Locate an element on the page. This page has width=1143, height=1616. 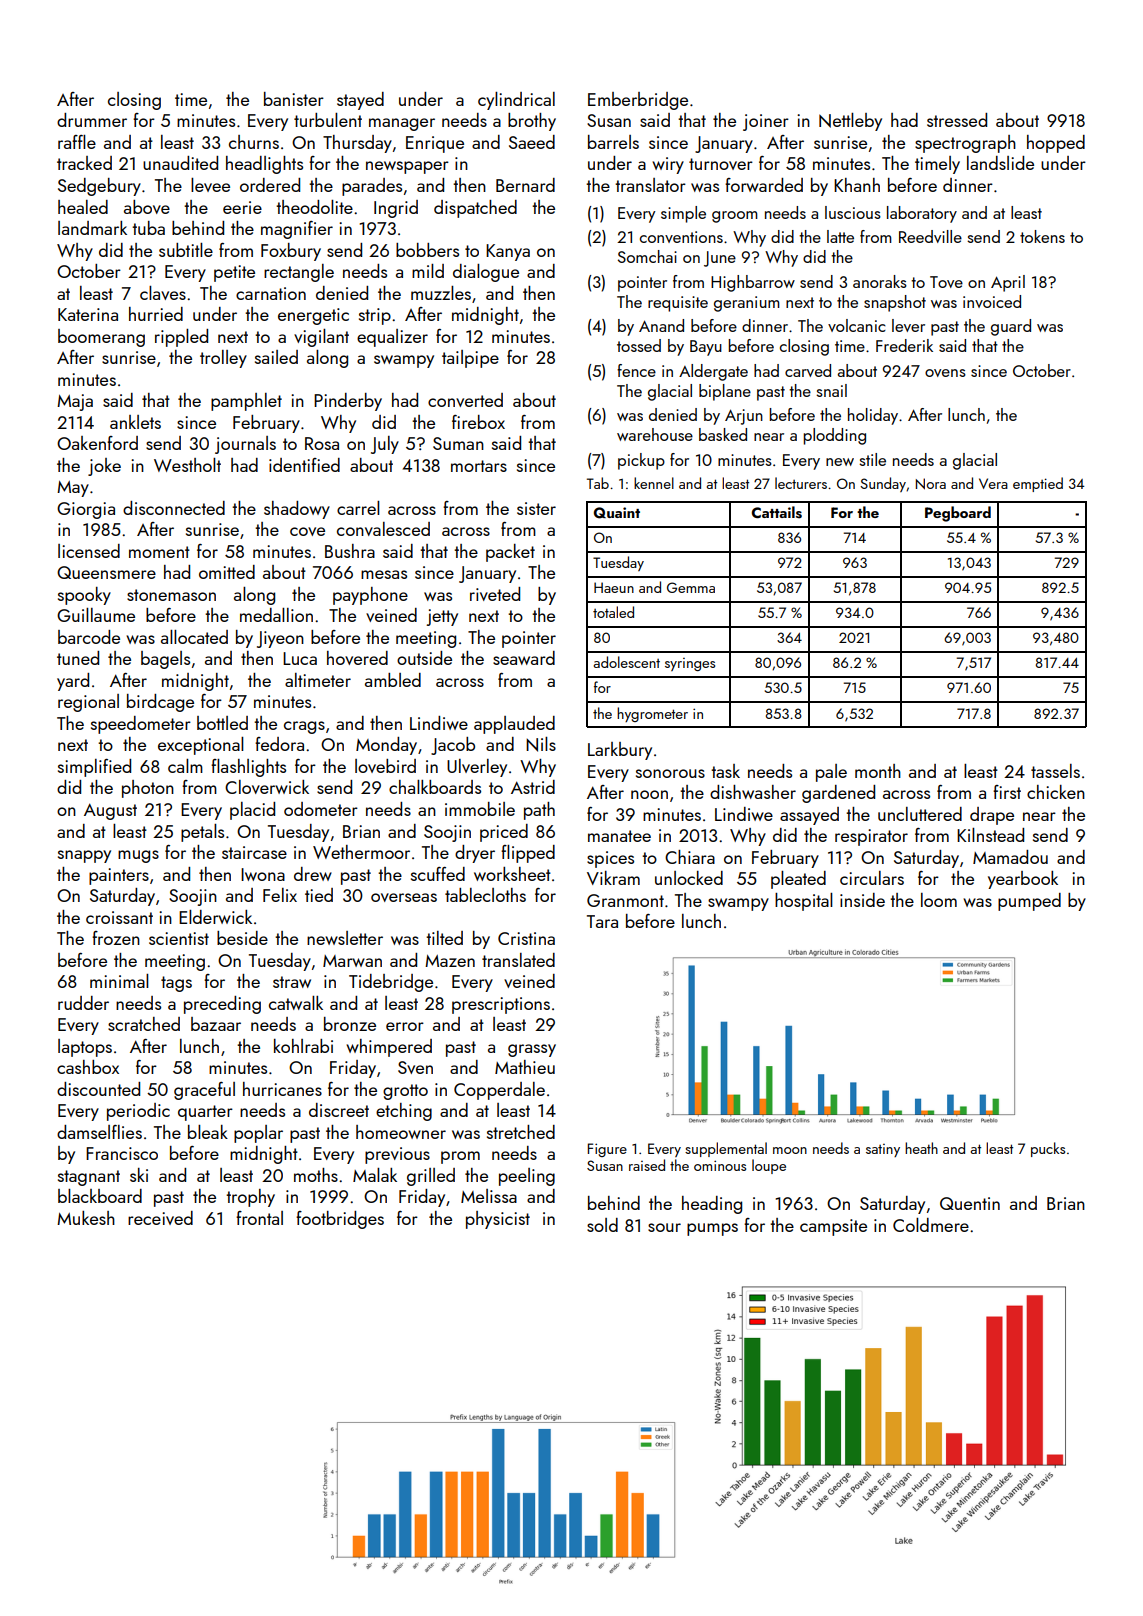
tuned is located at coordinates (78, 658).
